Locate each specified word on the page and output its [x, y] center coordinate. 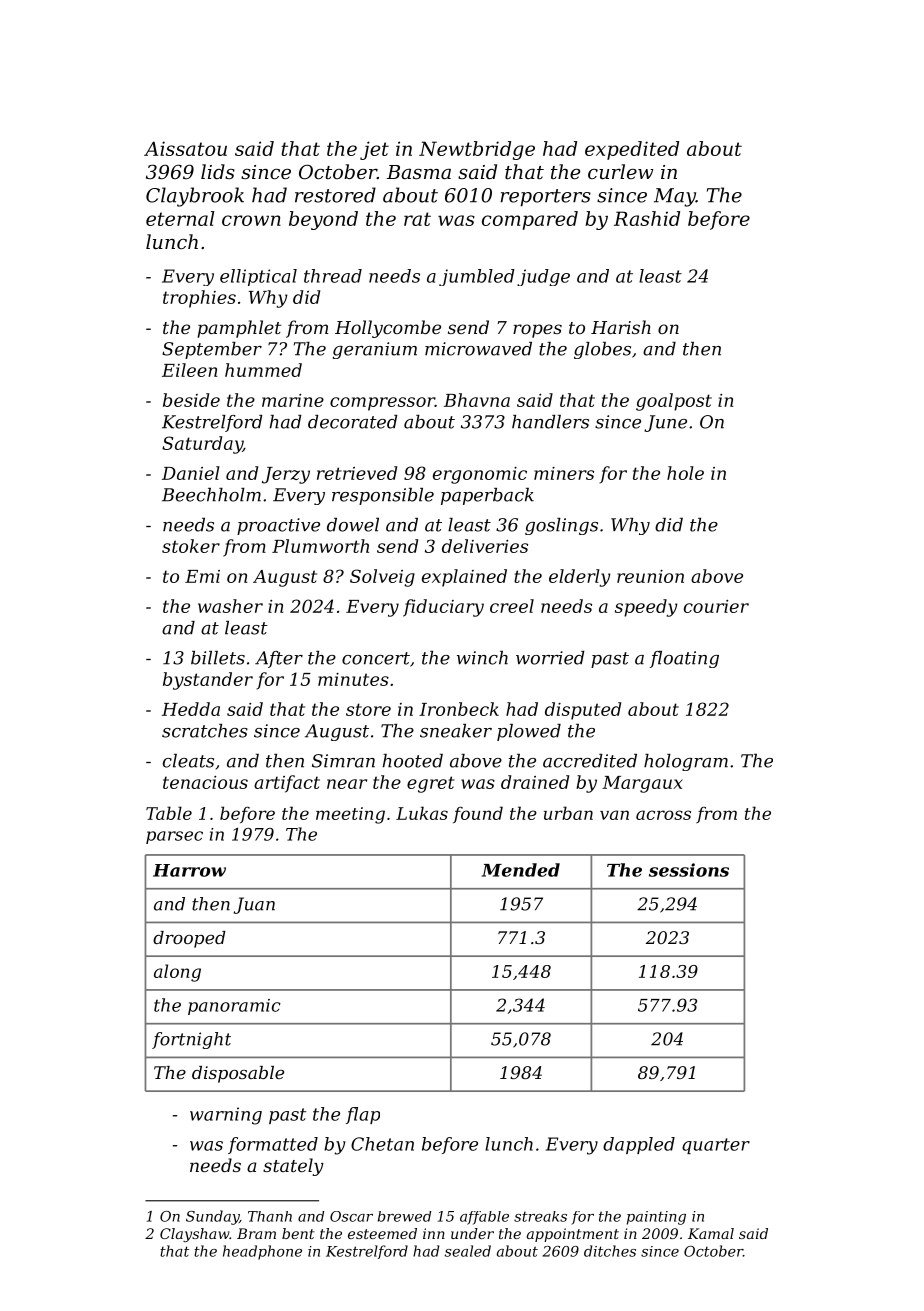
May [675, 197]
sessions [689, 870]
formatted [273, 1145]
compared [530, 220]
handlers [550, 422]
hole [685, 473]
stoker [191, 546]
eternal [180, 218]
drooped [189, 939]
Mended [521, 870]
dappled [639, 1145]
